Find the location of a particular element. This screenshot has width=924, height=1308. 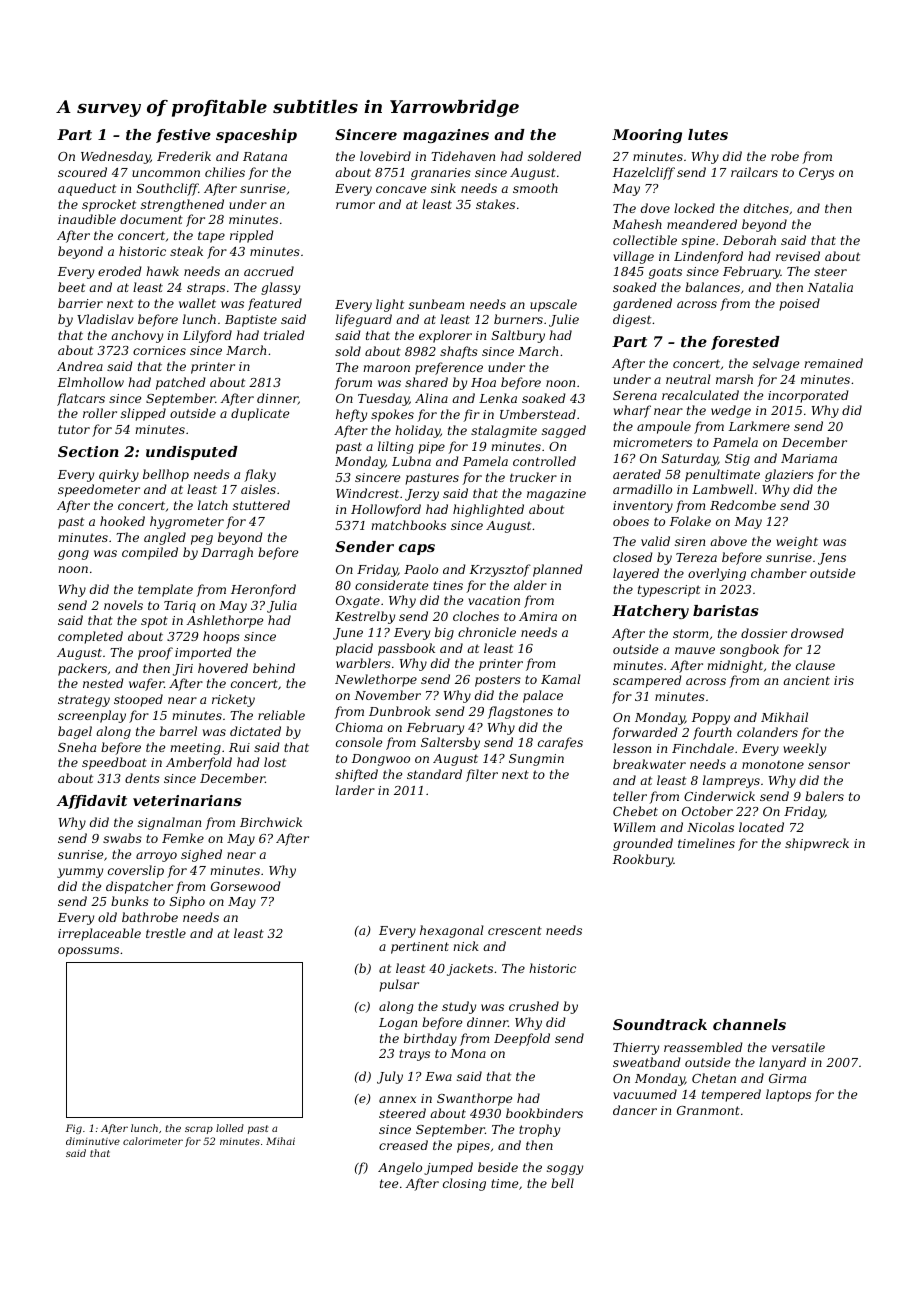

selvage is located at coordinates (776, 364).
